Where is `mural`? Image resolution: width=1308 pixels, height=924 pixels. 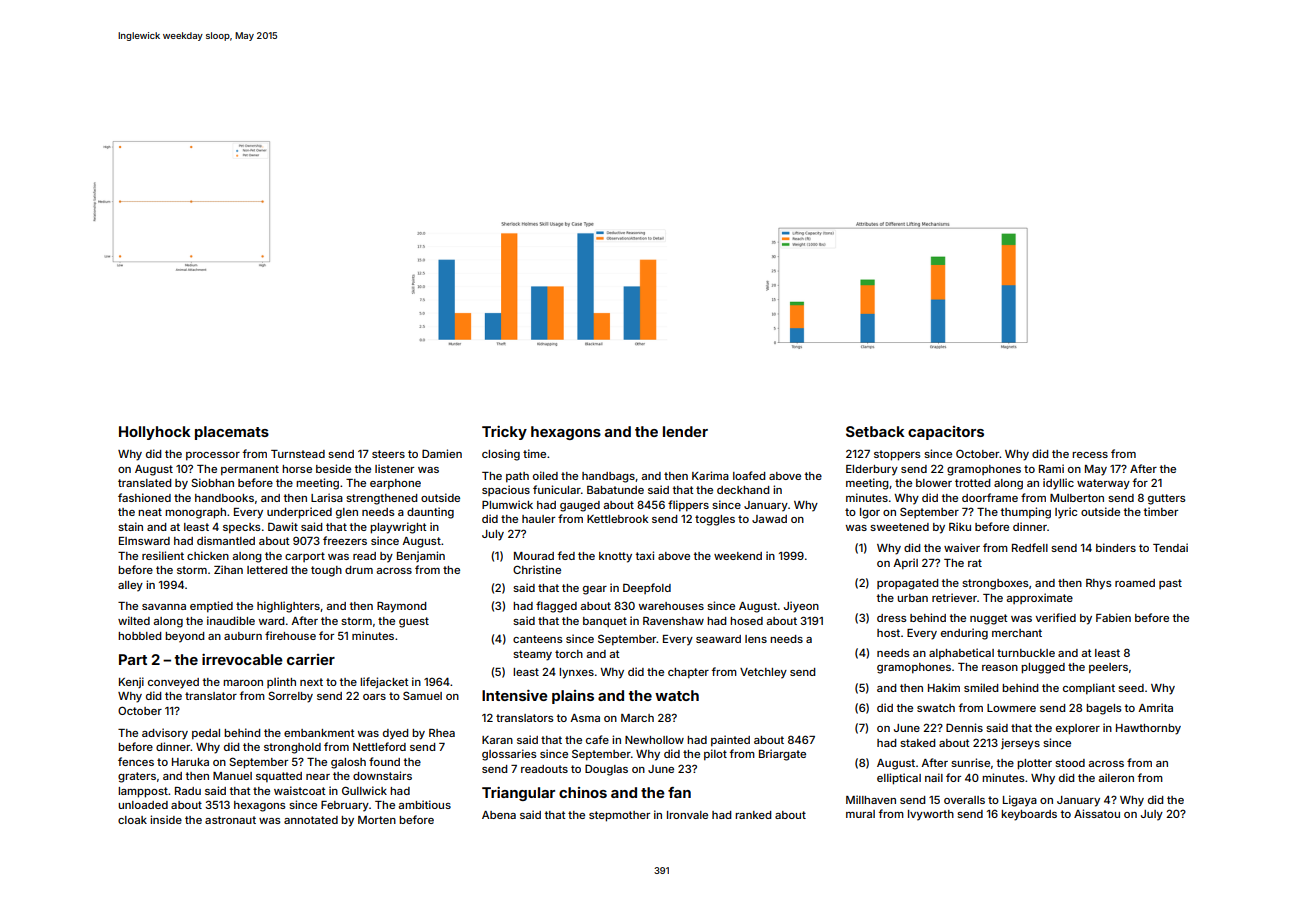 mural is located at coordinates (860, 814).
